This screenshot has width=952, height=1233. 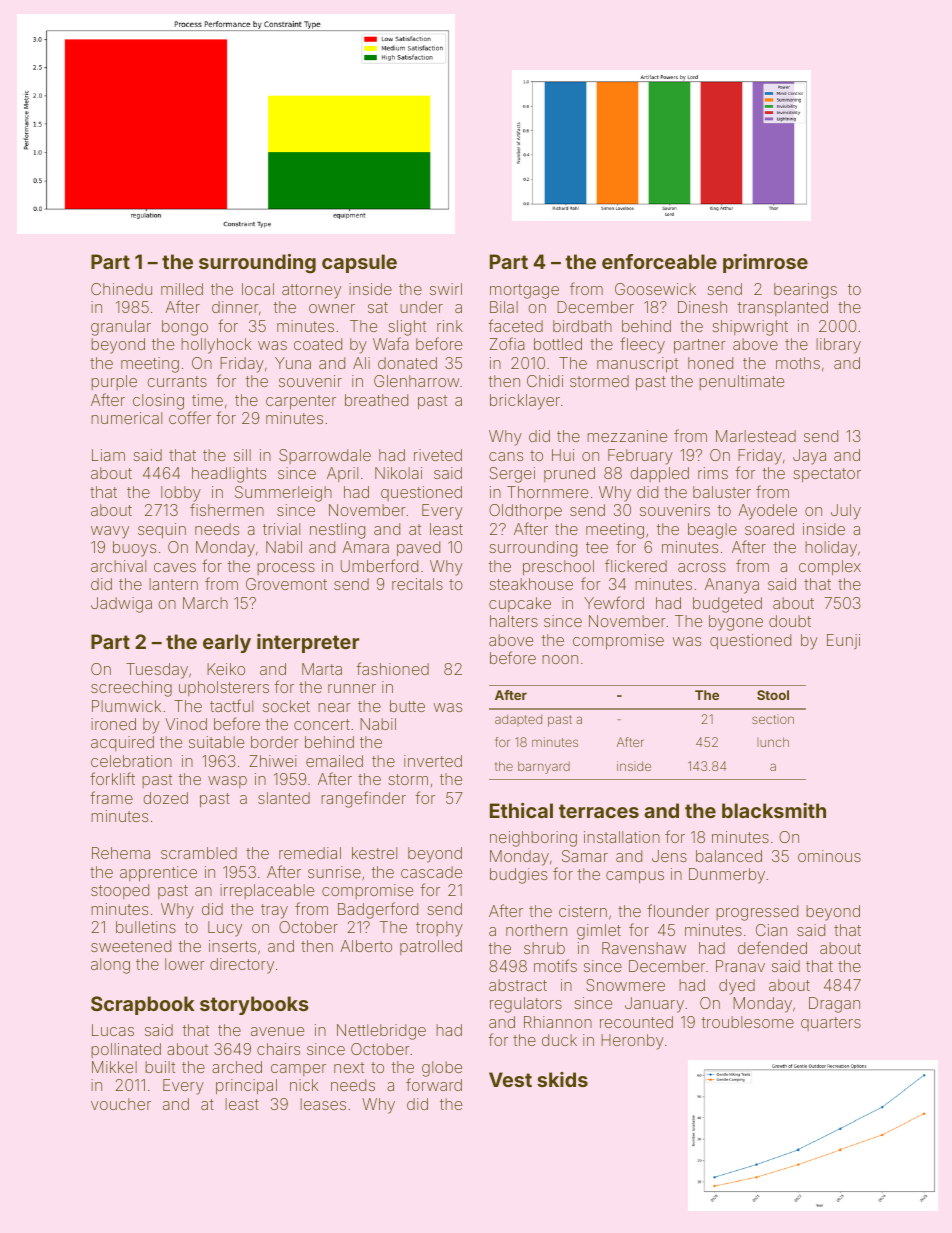 I want to click on apprentice, so click(x=158, y=873).
